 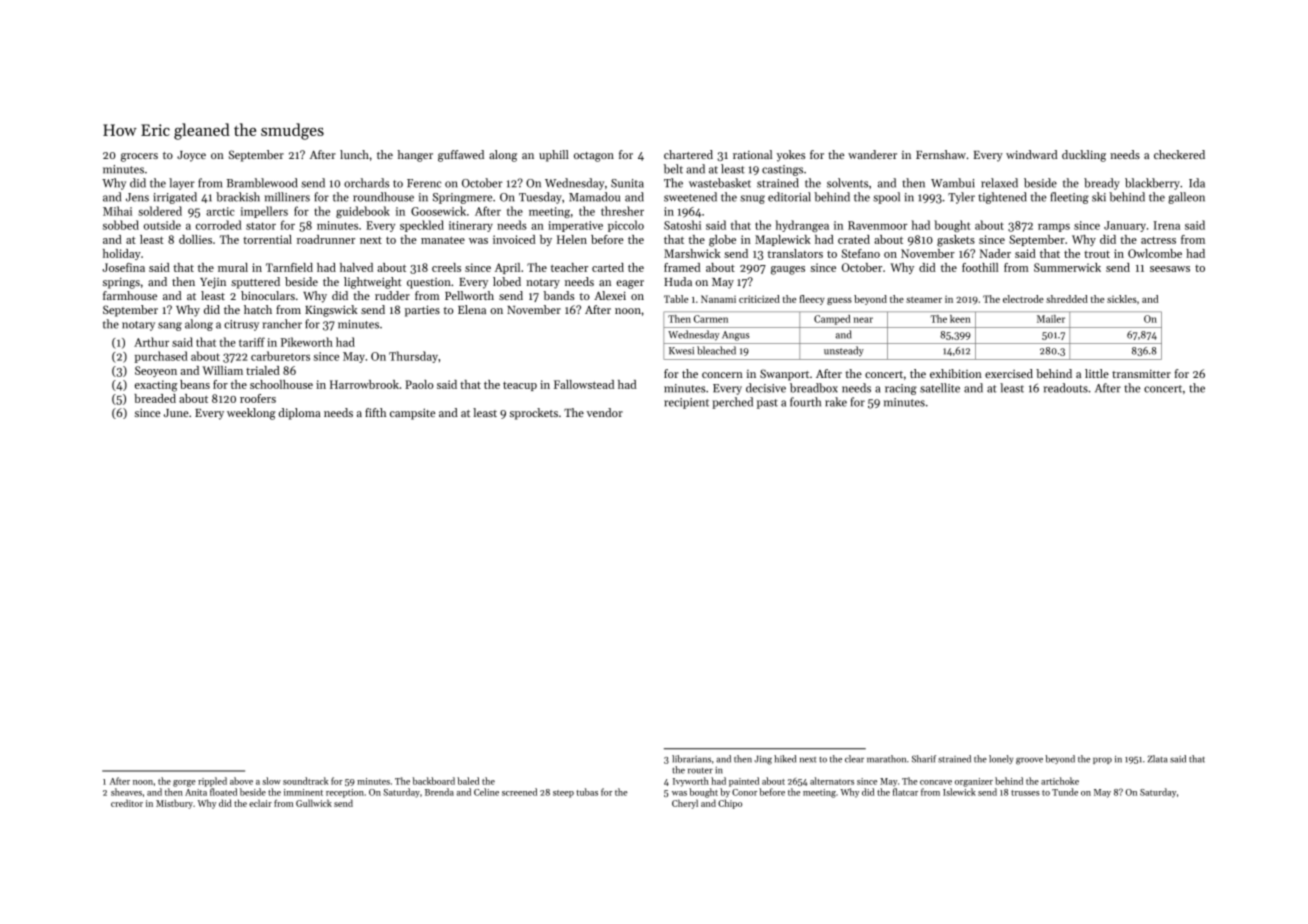 What do you see at coordinates (554, 156) in the document?
I see `uphill` at bounding box center [554, 156].
